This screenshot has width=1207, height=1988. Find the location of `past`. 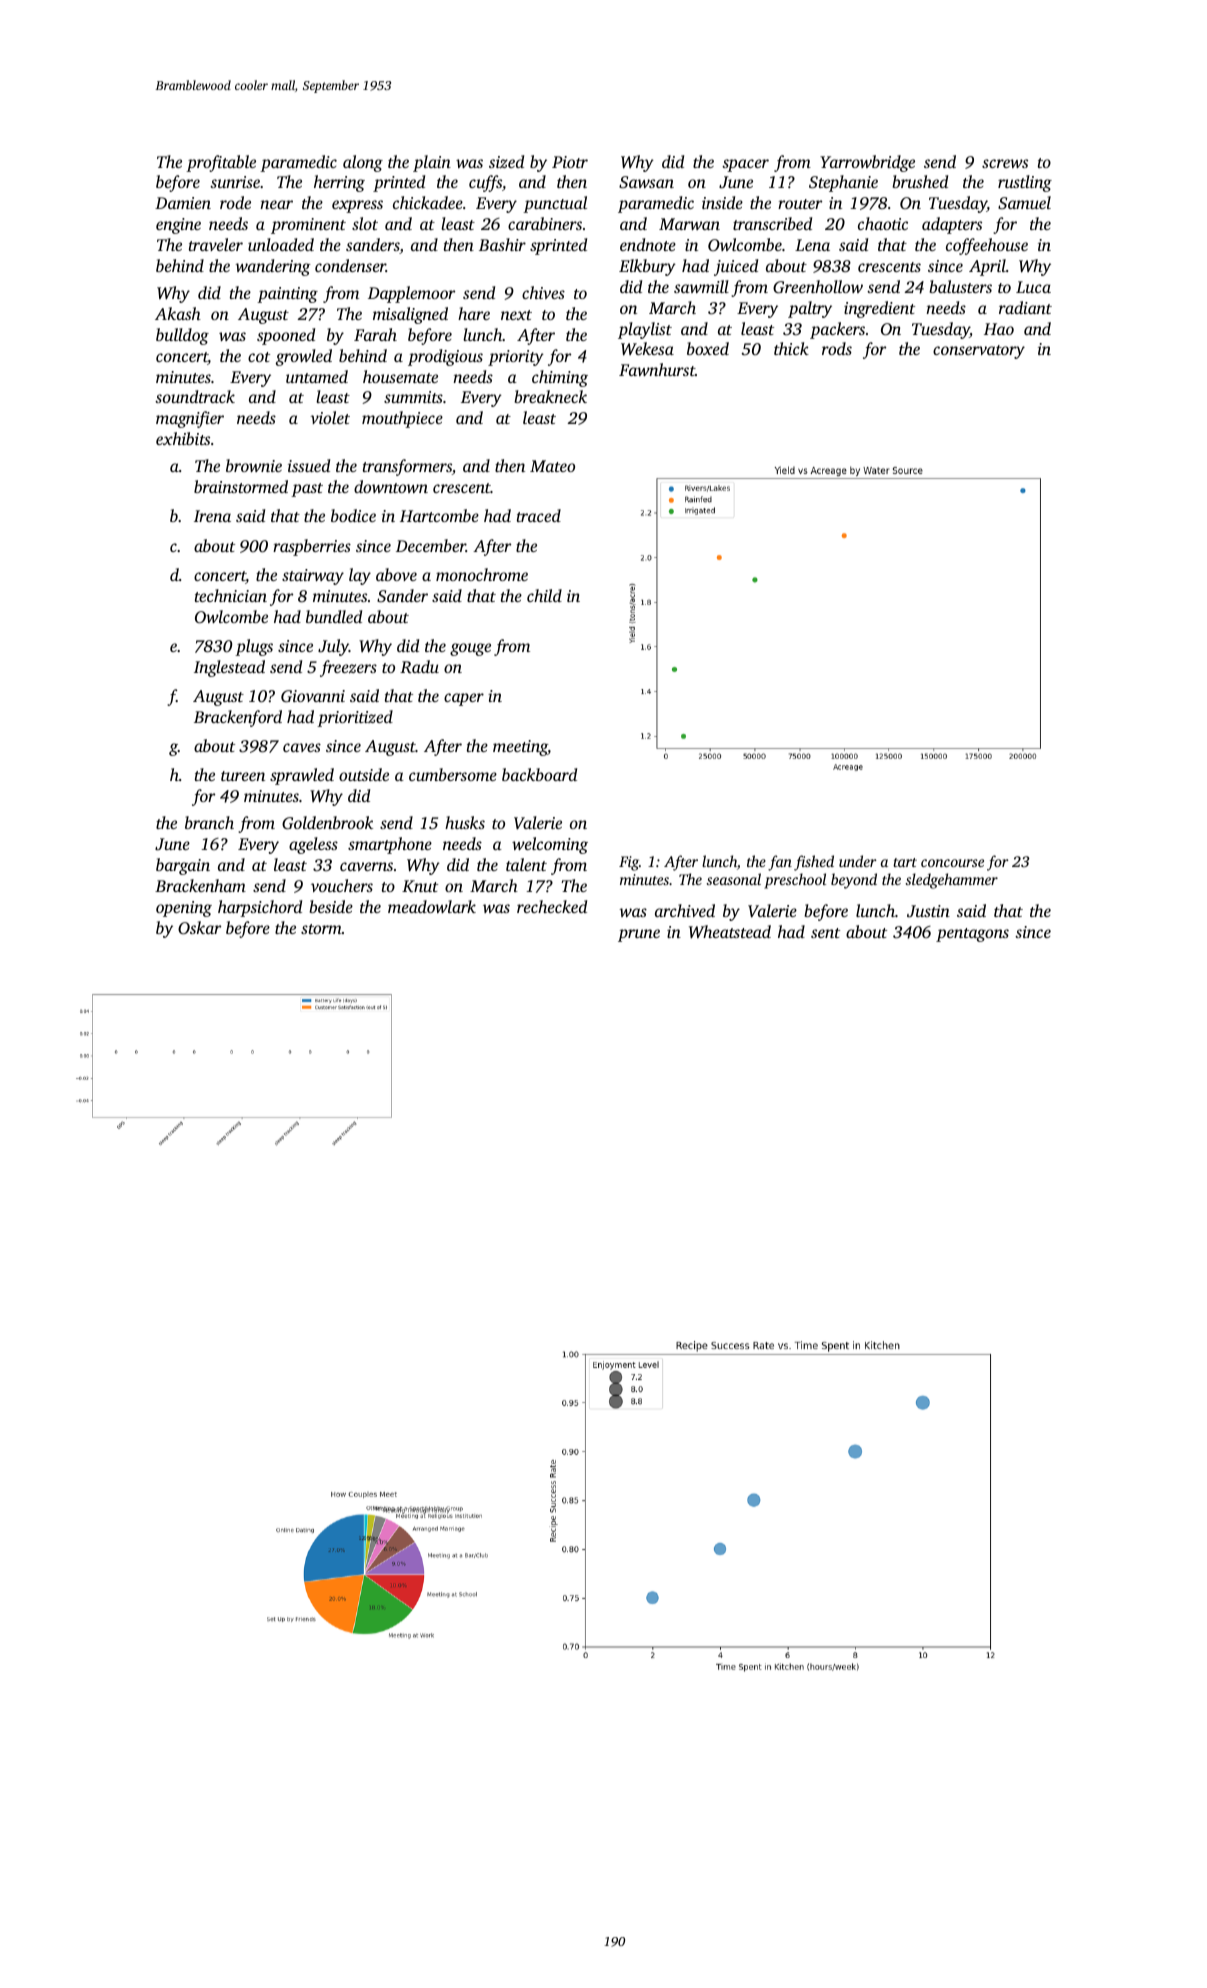

past is located at coordinates (307, 490).
